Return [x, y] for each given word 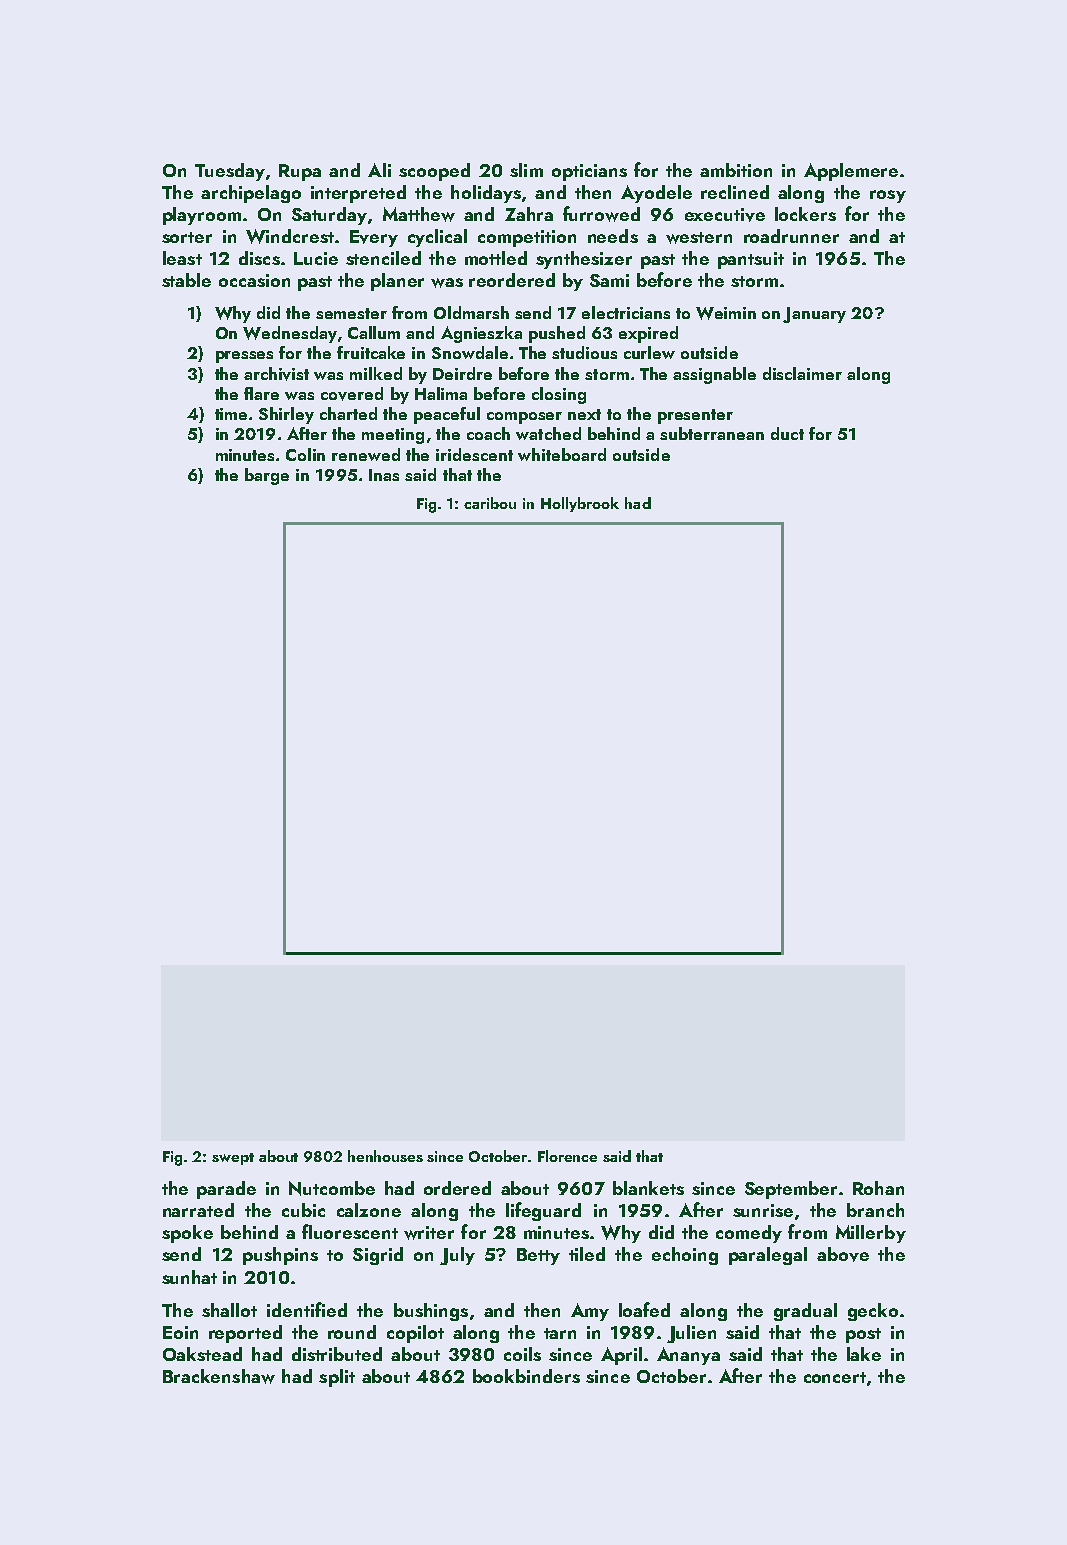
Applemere [851, 172]
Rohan [878, 1188]
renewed [366, 454]
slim [526, 170]
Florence [567, 1156]
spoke [187, 1234]
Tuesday [230, 172]
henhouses [385, 1156]
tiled [587, 1254]
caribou [490, 503]
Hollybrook [580, 504]
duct [787, 433]
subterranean [712, 433]
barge [267, 476]
